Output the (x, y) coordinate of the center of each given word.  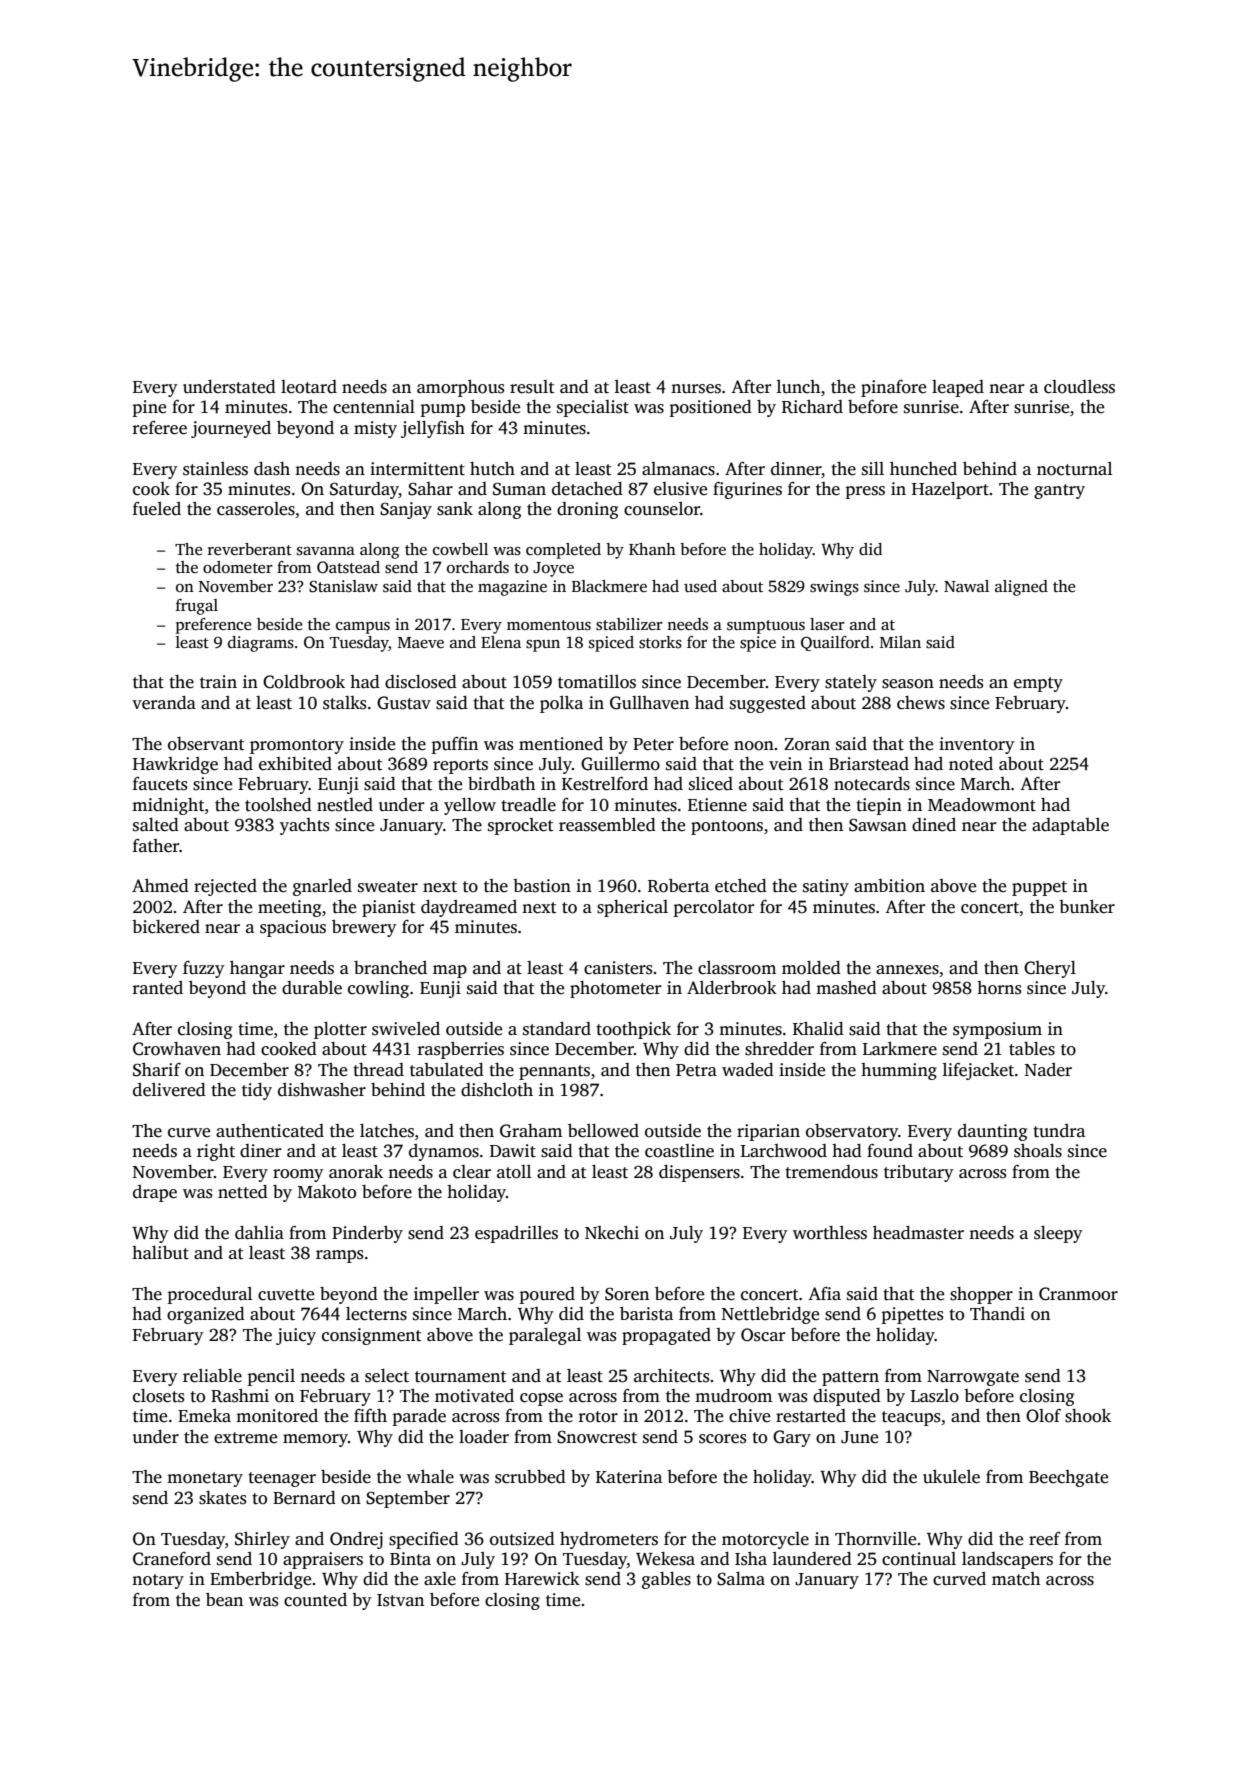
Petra (696, 1070)
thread (378, 1070)
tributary (918, 1173)
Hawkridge (175, 765)
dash (272, 469)
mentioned (561, 744)
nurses (696, 389)
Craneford (172, 1559)
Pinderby (367, 1234)
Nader (1048, 1070)
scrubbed (530, 1477)
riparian (768, 1132)
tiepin (879, 806)
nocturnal (1074, 469)
